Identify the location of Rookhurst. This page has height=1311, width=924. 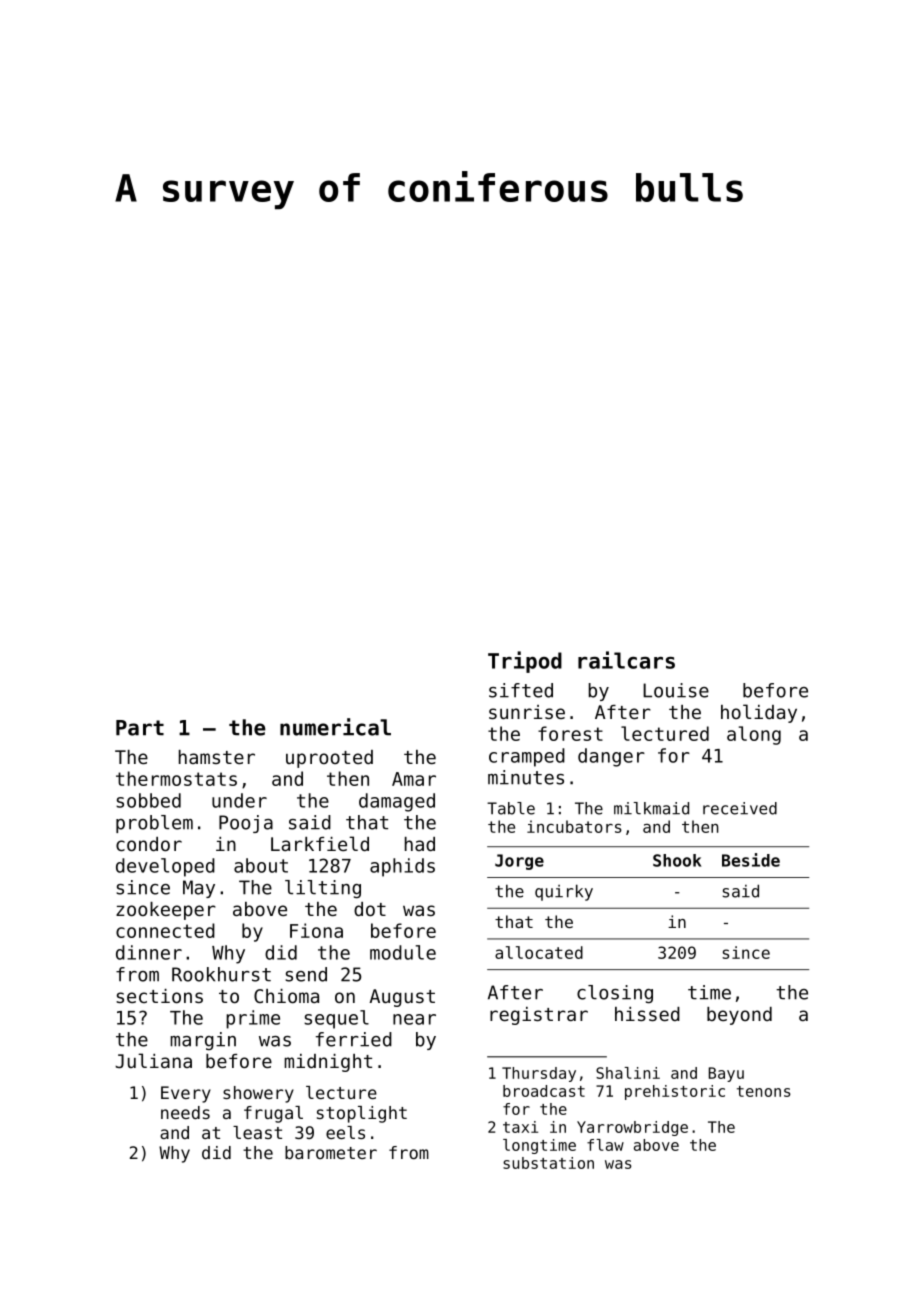
(221, 974).
